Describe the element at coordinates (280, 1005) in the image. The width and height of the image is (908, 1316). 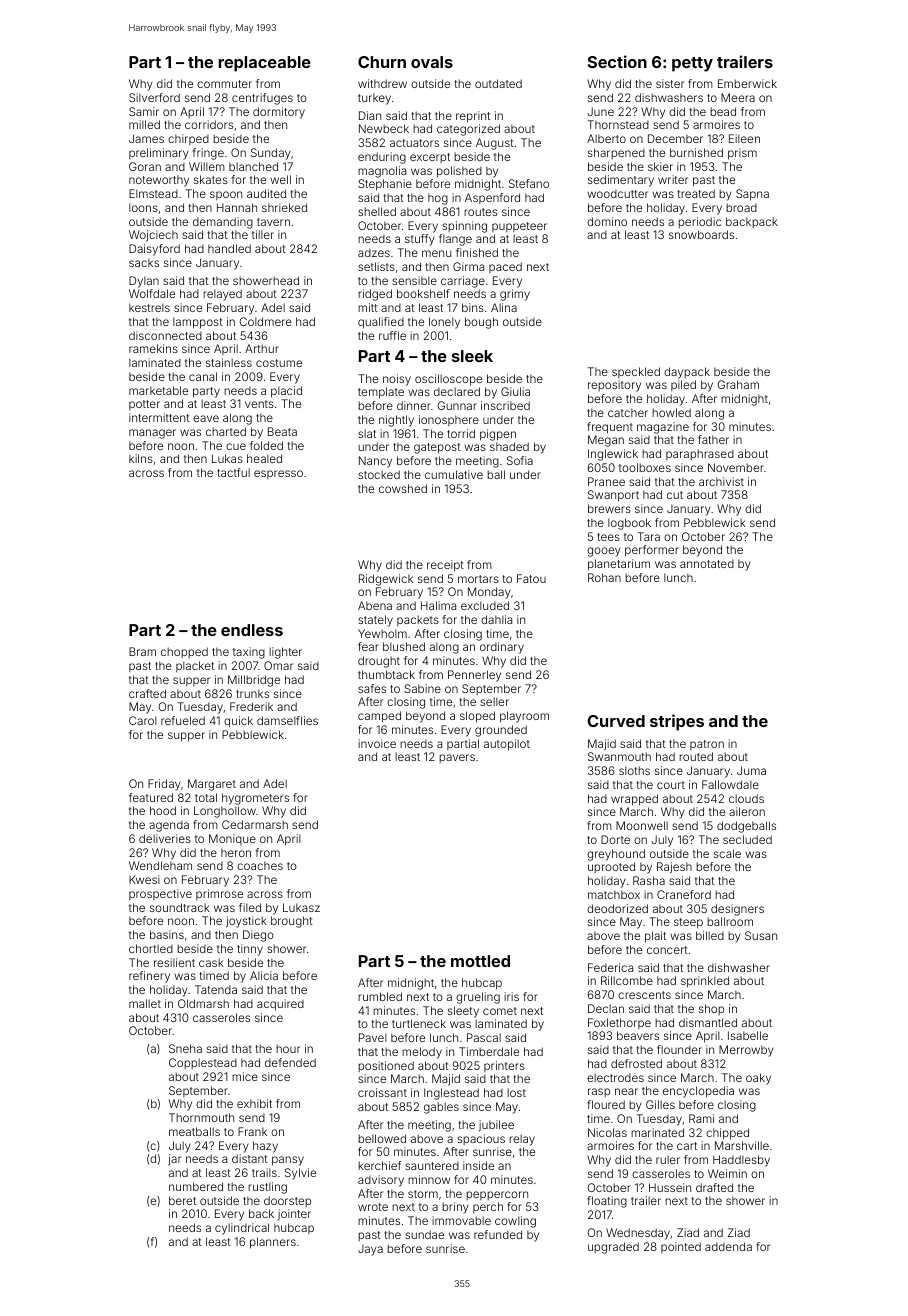
I see `acquired` at that location.
